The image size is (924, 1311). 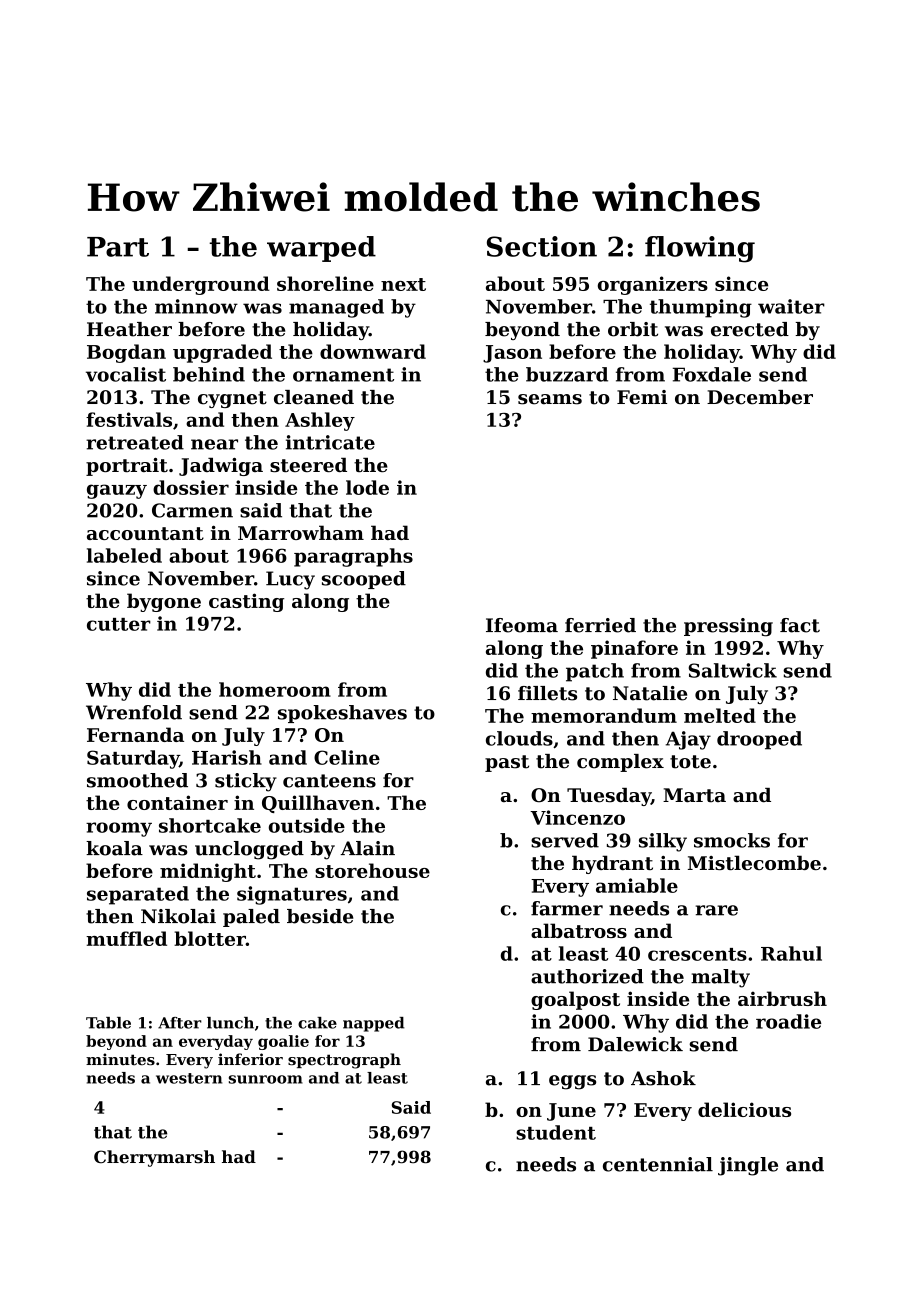 What do you see at coordinates (720, 978) in the image?
I see `malty` at bounding box center [720, 978].
